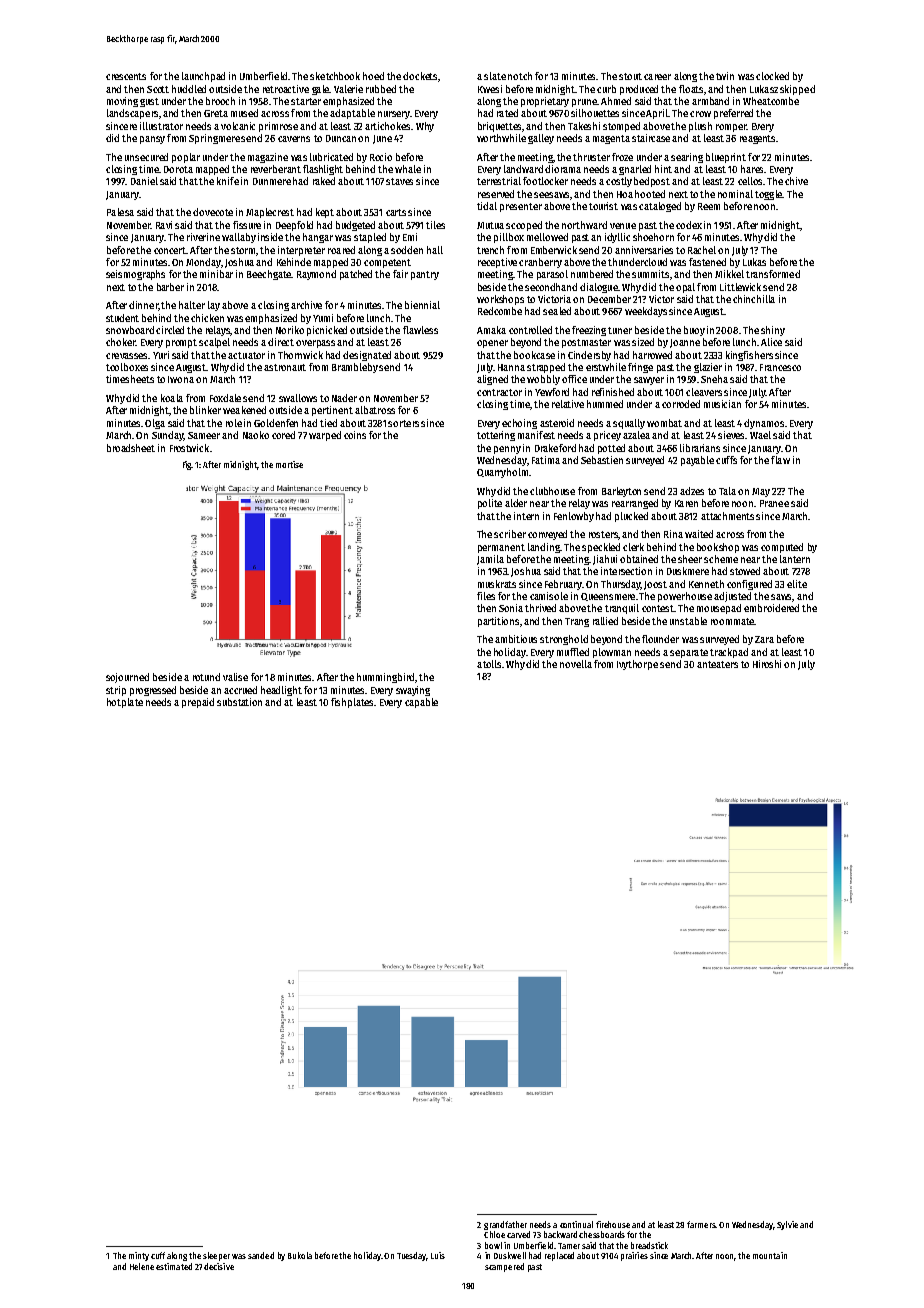 The height and width of the screenshot is (1308, 924). Describe the element at coordinates (144, 181) in the screenshot. I see `Daniel` at that location.
